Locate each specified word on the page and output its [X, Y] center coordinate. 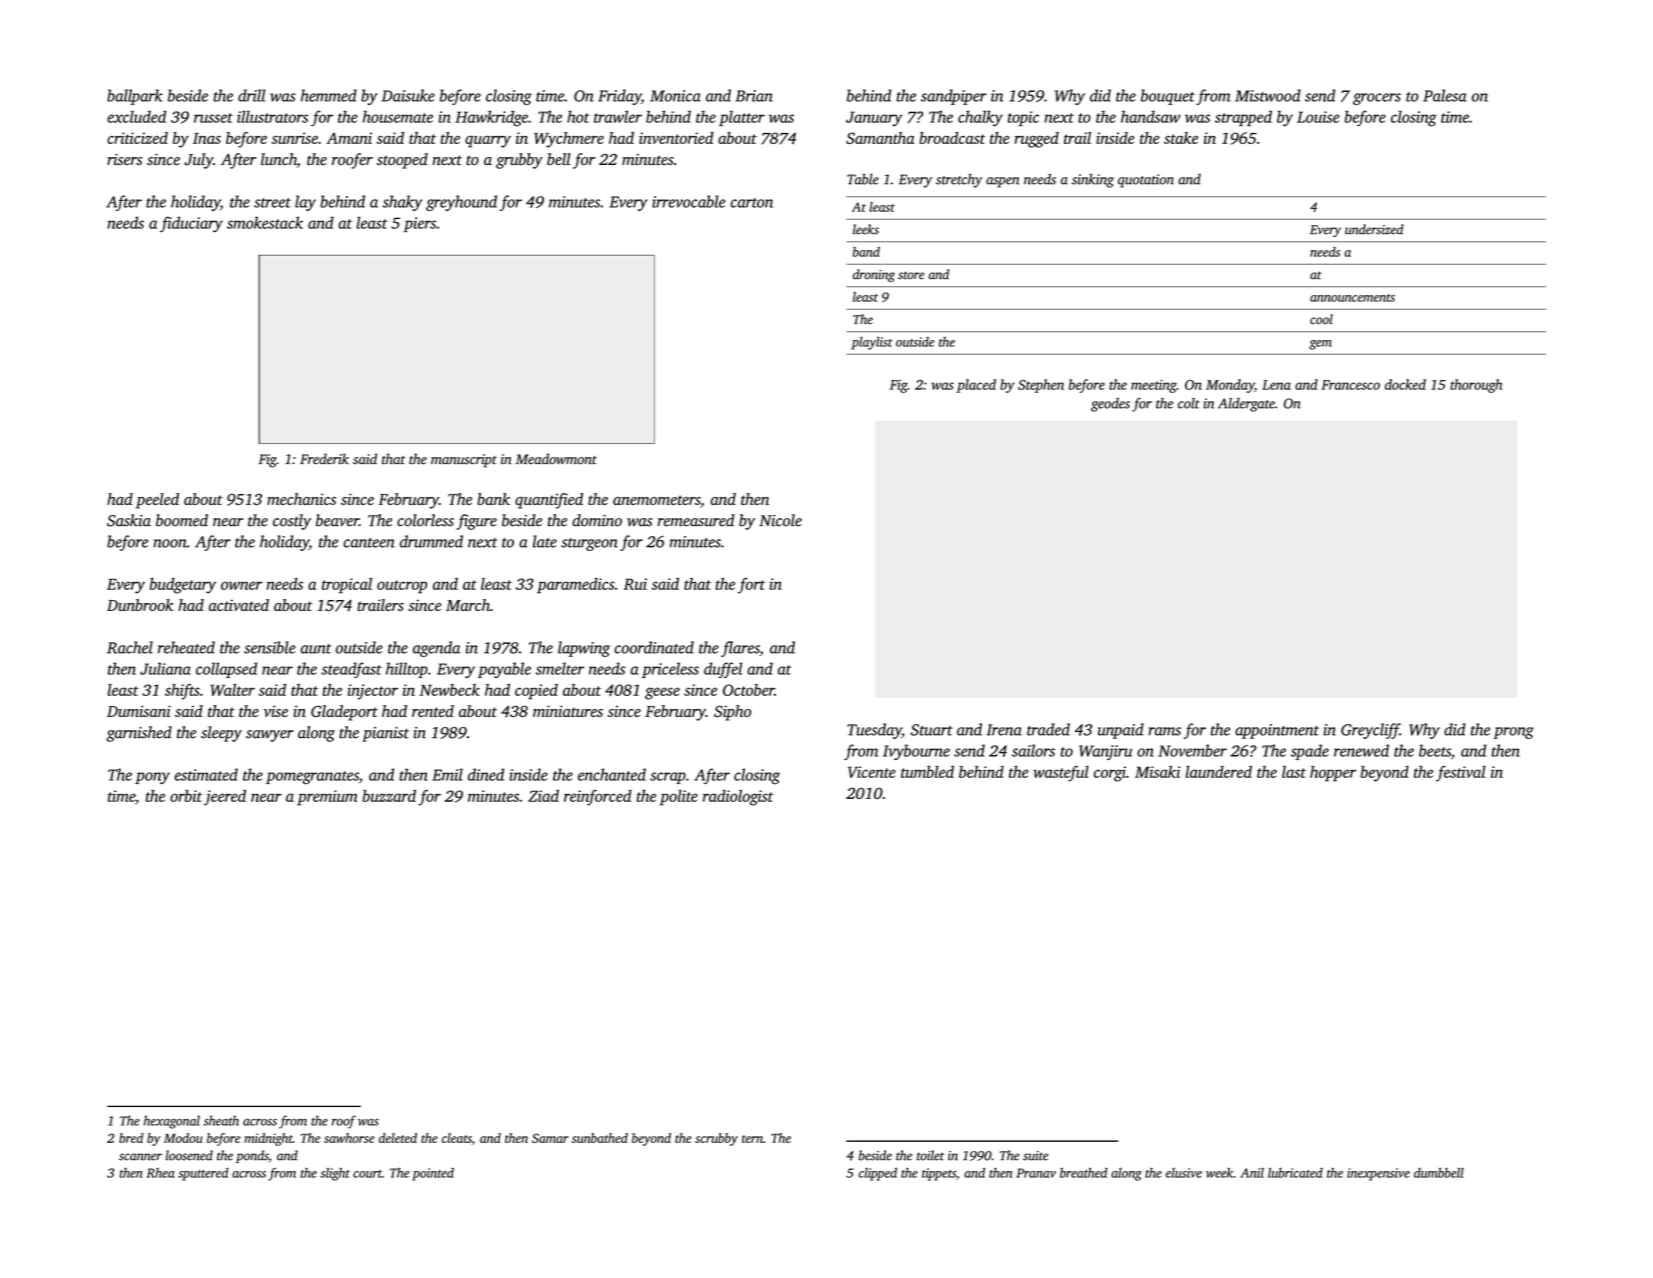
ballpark [134, 97]
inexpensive [1378, 1174]
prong [1514, 733]
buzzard [389, 796]
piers [420, 224]
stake [1181, 138]
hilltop [407, 670]
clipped [878, 1174]
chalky [980, 118]
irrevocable [688, 201]
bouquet [1168, 97]
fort [751, 585]
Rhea [160, 1173]
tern [752, 1139]
